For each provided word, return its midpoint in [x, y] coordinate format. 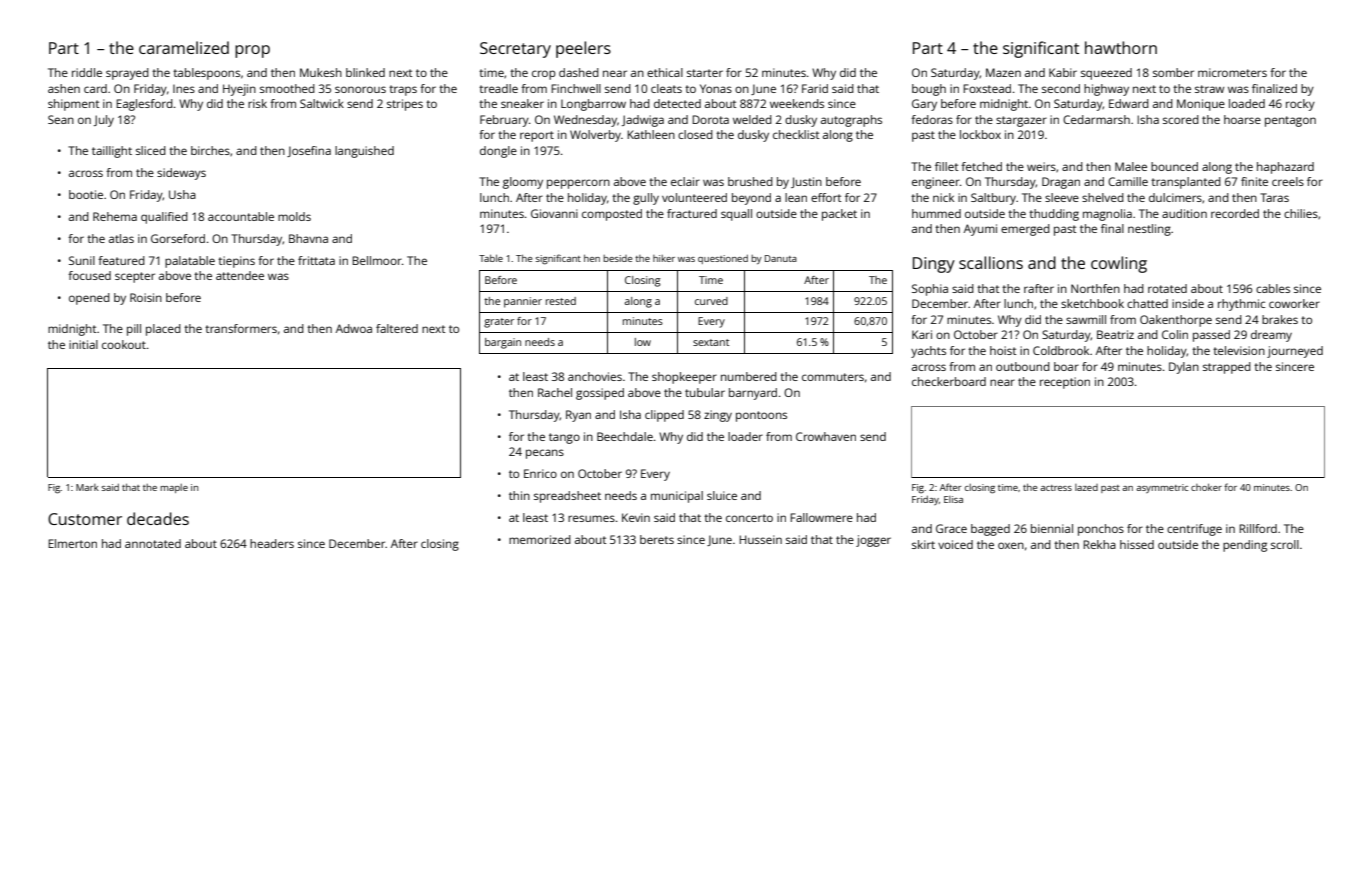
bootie [86, 194]
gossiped [600, 394]
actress [1056, 488]
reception [1065, 383]
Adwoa [354, 328]
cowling [1119, 264]
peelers [583, 49]
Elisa [953, 499]
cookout [124, 344]
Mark [87, 487]
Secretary [515, 50]
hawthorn [1121, 47]
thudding [1054, 215]
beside [618, 258]
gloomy [523, 183]
